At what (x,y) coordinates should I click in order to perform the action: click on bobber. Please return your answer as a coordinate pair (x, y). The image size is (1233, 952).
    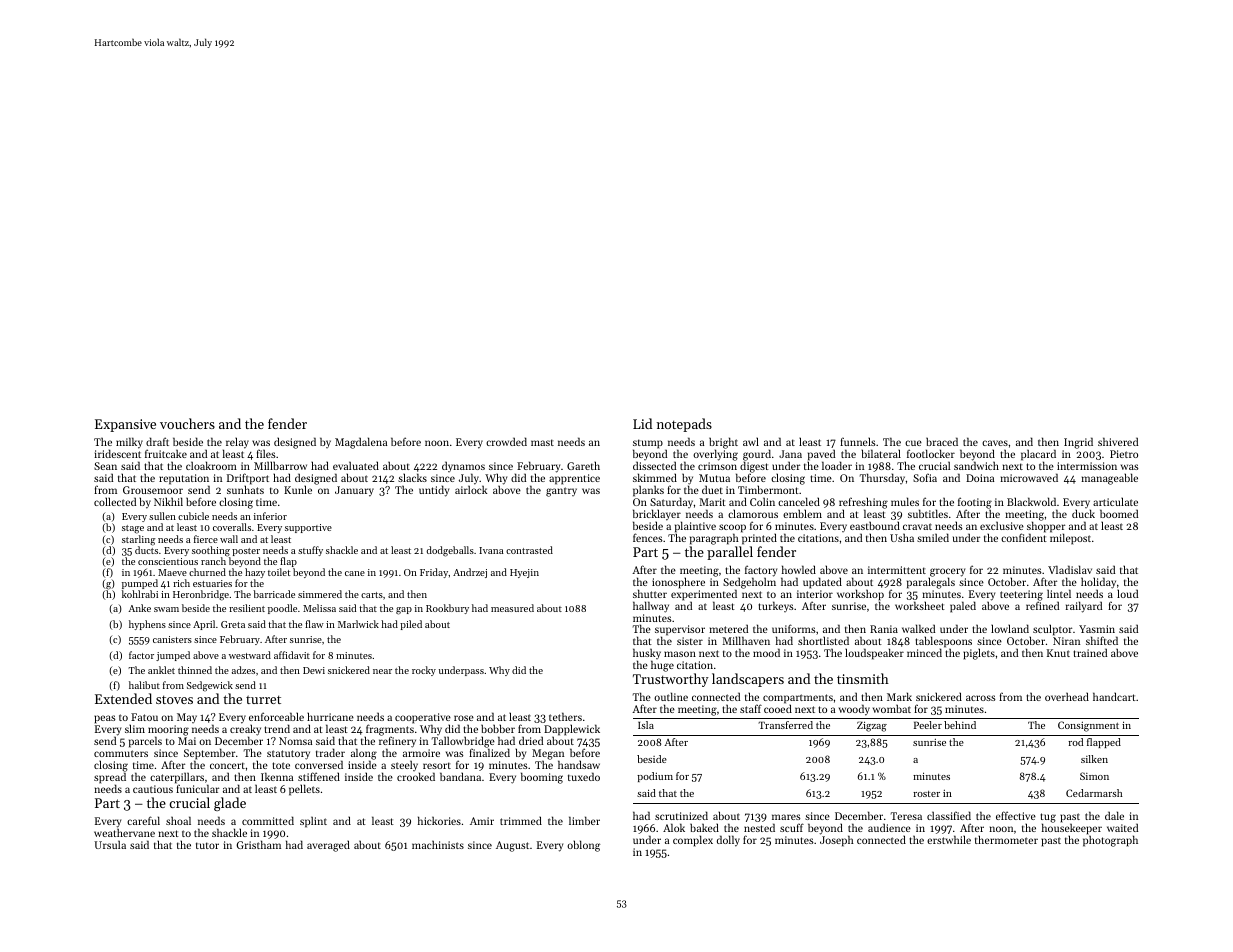
    Looking at the image, I should click on (498, 728).
